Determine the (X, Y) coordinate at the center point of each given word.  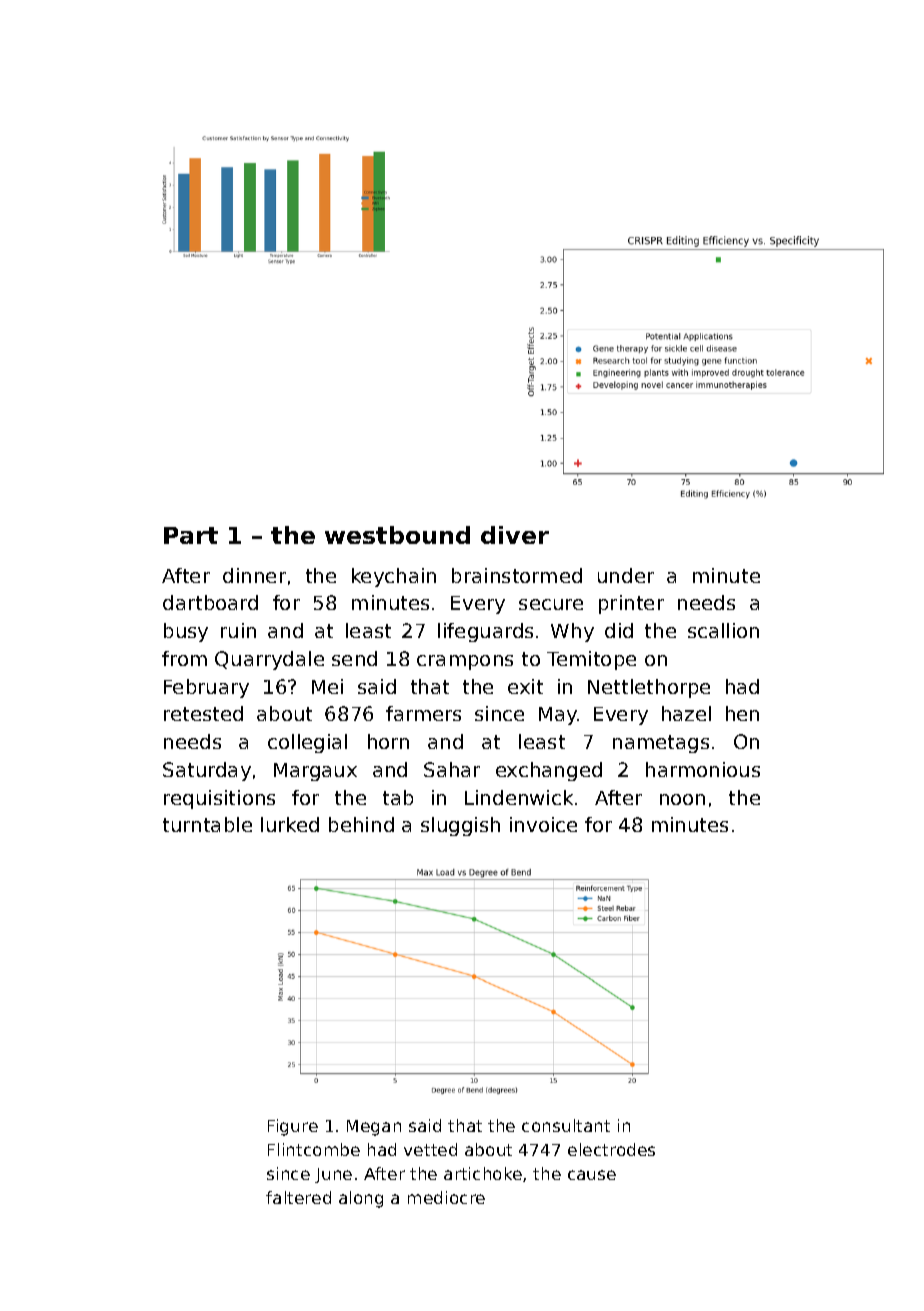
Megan (374, 1128)
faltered (298, 1197)
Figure (293, 1127)
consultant (566, 1125)
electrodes (611, 1149)
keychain (394, 577)
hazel (686, 713)
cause (592, 1175)
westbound (397, 535)
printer (631, 604)
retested (203, 713)
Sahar (452, 769)
